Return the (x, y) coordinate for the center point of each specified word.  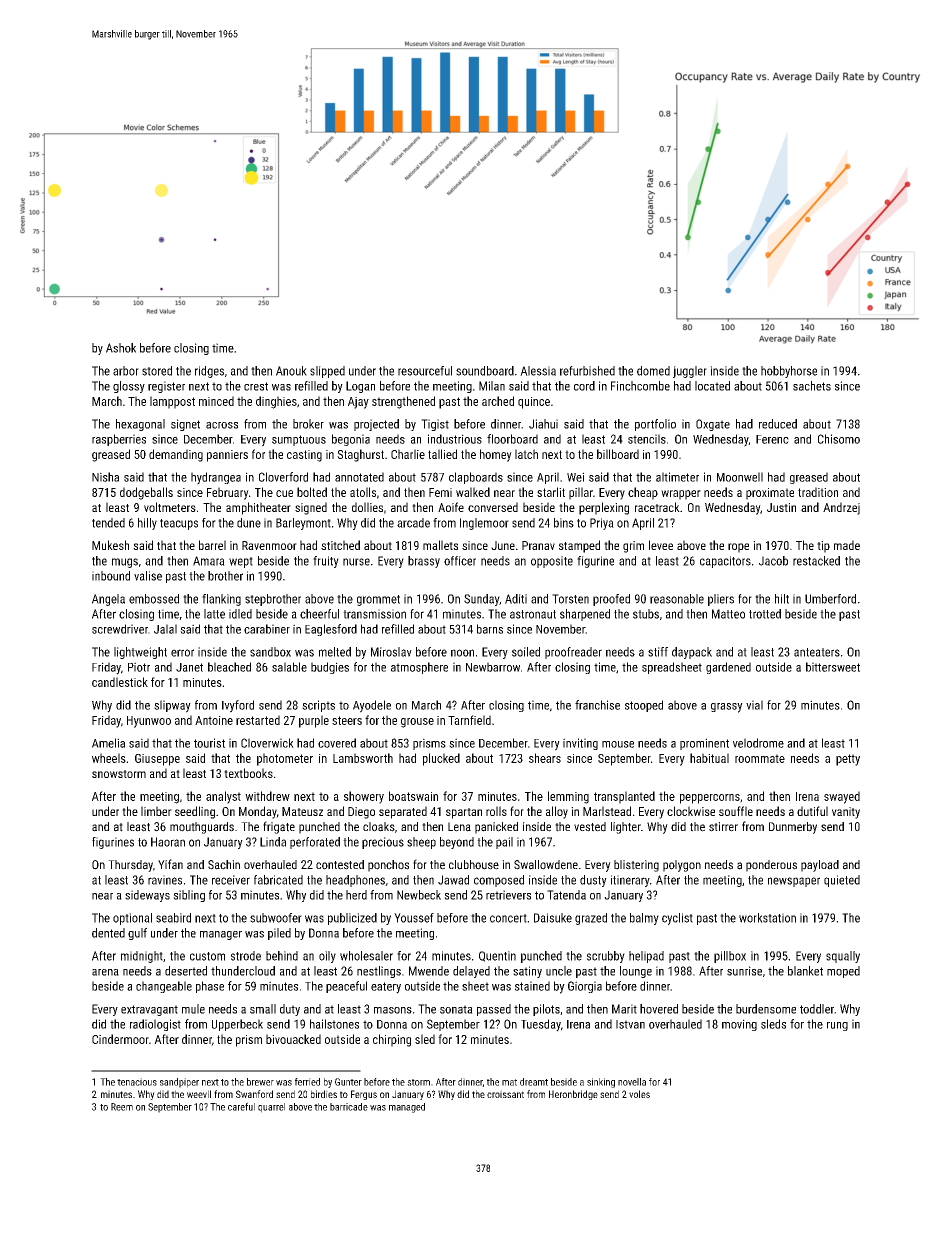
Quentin (497, 956)
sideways (147, 896)
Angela (108, 600)
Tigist (435, 425)
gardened (728, 668)
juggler (690, 372)
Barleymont (303, 524)
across (222, 425)
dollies (367, 507)
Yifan (170, 864)
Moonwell (740, 477)
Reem (122, 1107)
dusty (593, 881)
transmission (374, 614)
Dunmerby (793, 828)
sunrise (744, 971)
